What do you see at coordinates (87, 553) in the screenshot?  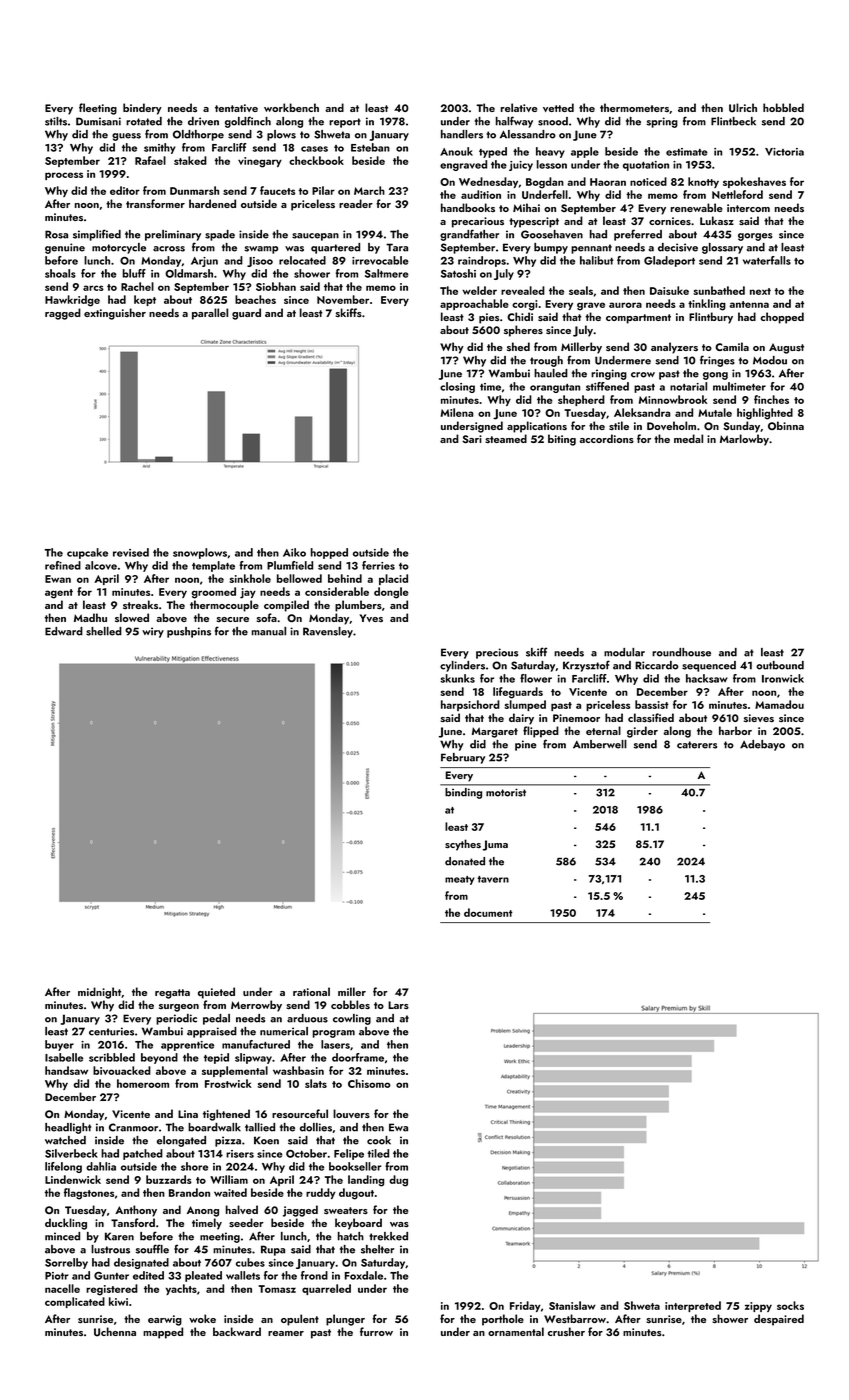 I see `cupcake` at bounding box center [87, 553].
